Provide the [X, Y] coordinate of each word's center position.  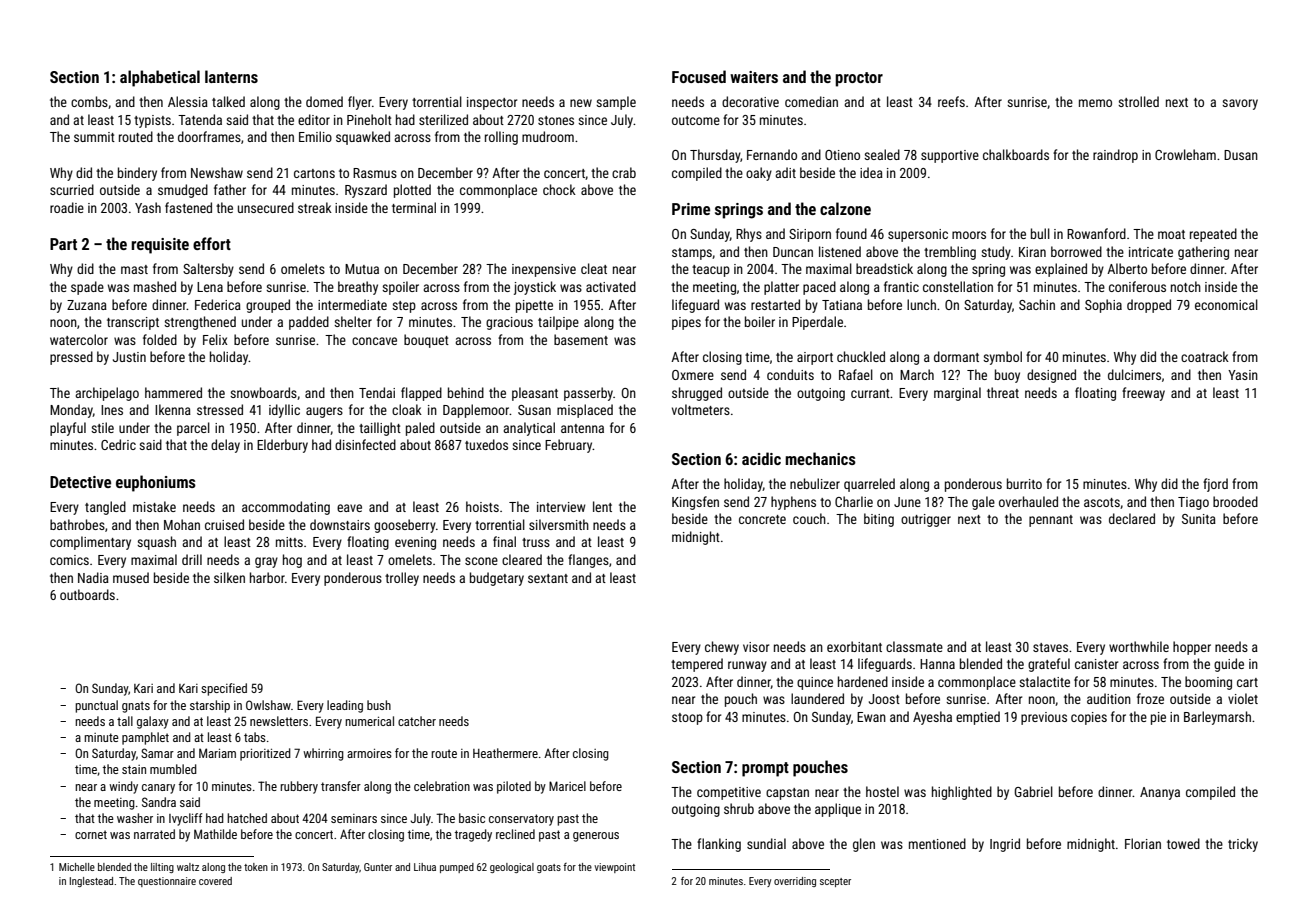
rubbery [299, 787]
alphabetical [160, 78]
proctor [859, 79]
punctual [96, 706]
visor [756, 647]
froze [1150, 698]
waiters [754, 77]
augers [324, 412]
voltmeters [701, 409]
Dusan [1241, 155]
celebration [442, 786]
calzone [845, 208]
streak [315, 207]
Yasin [1243, 375]
